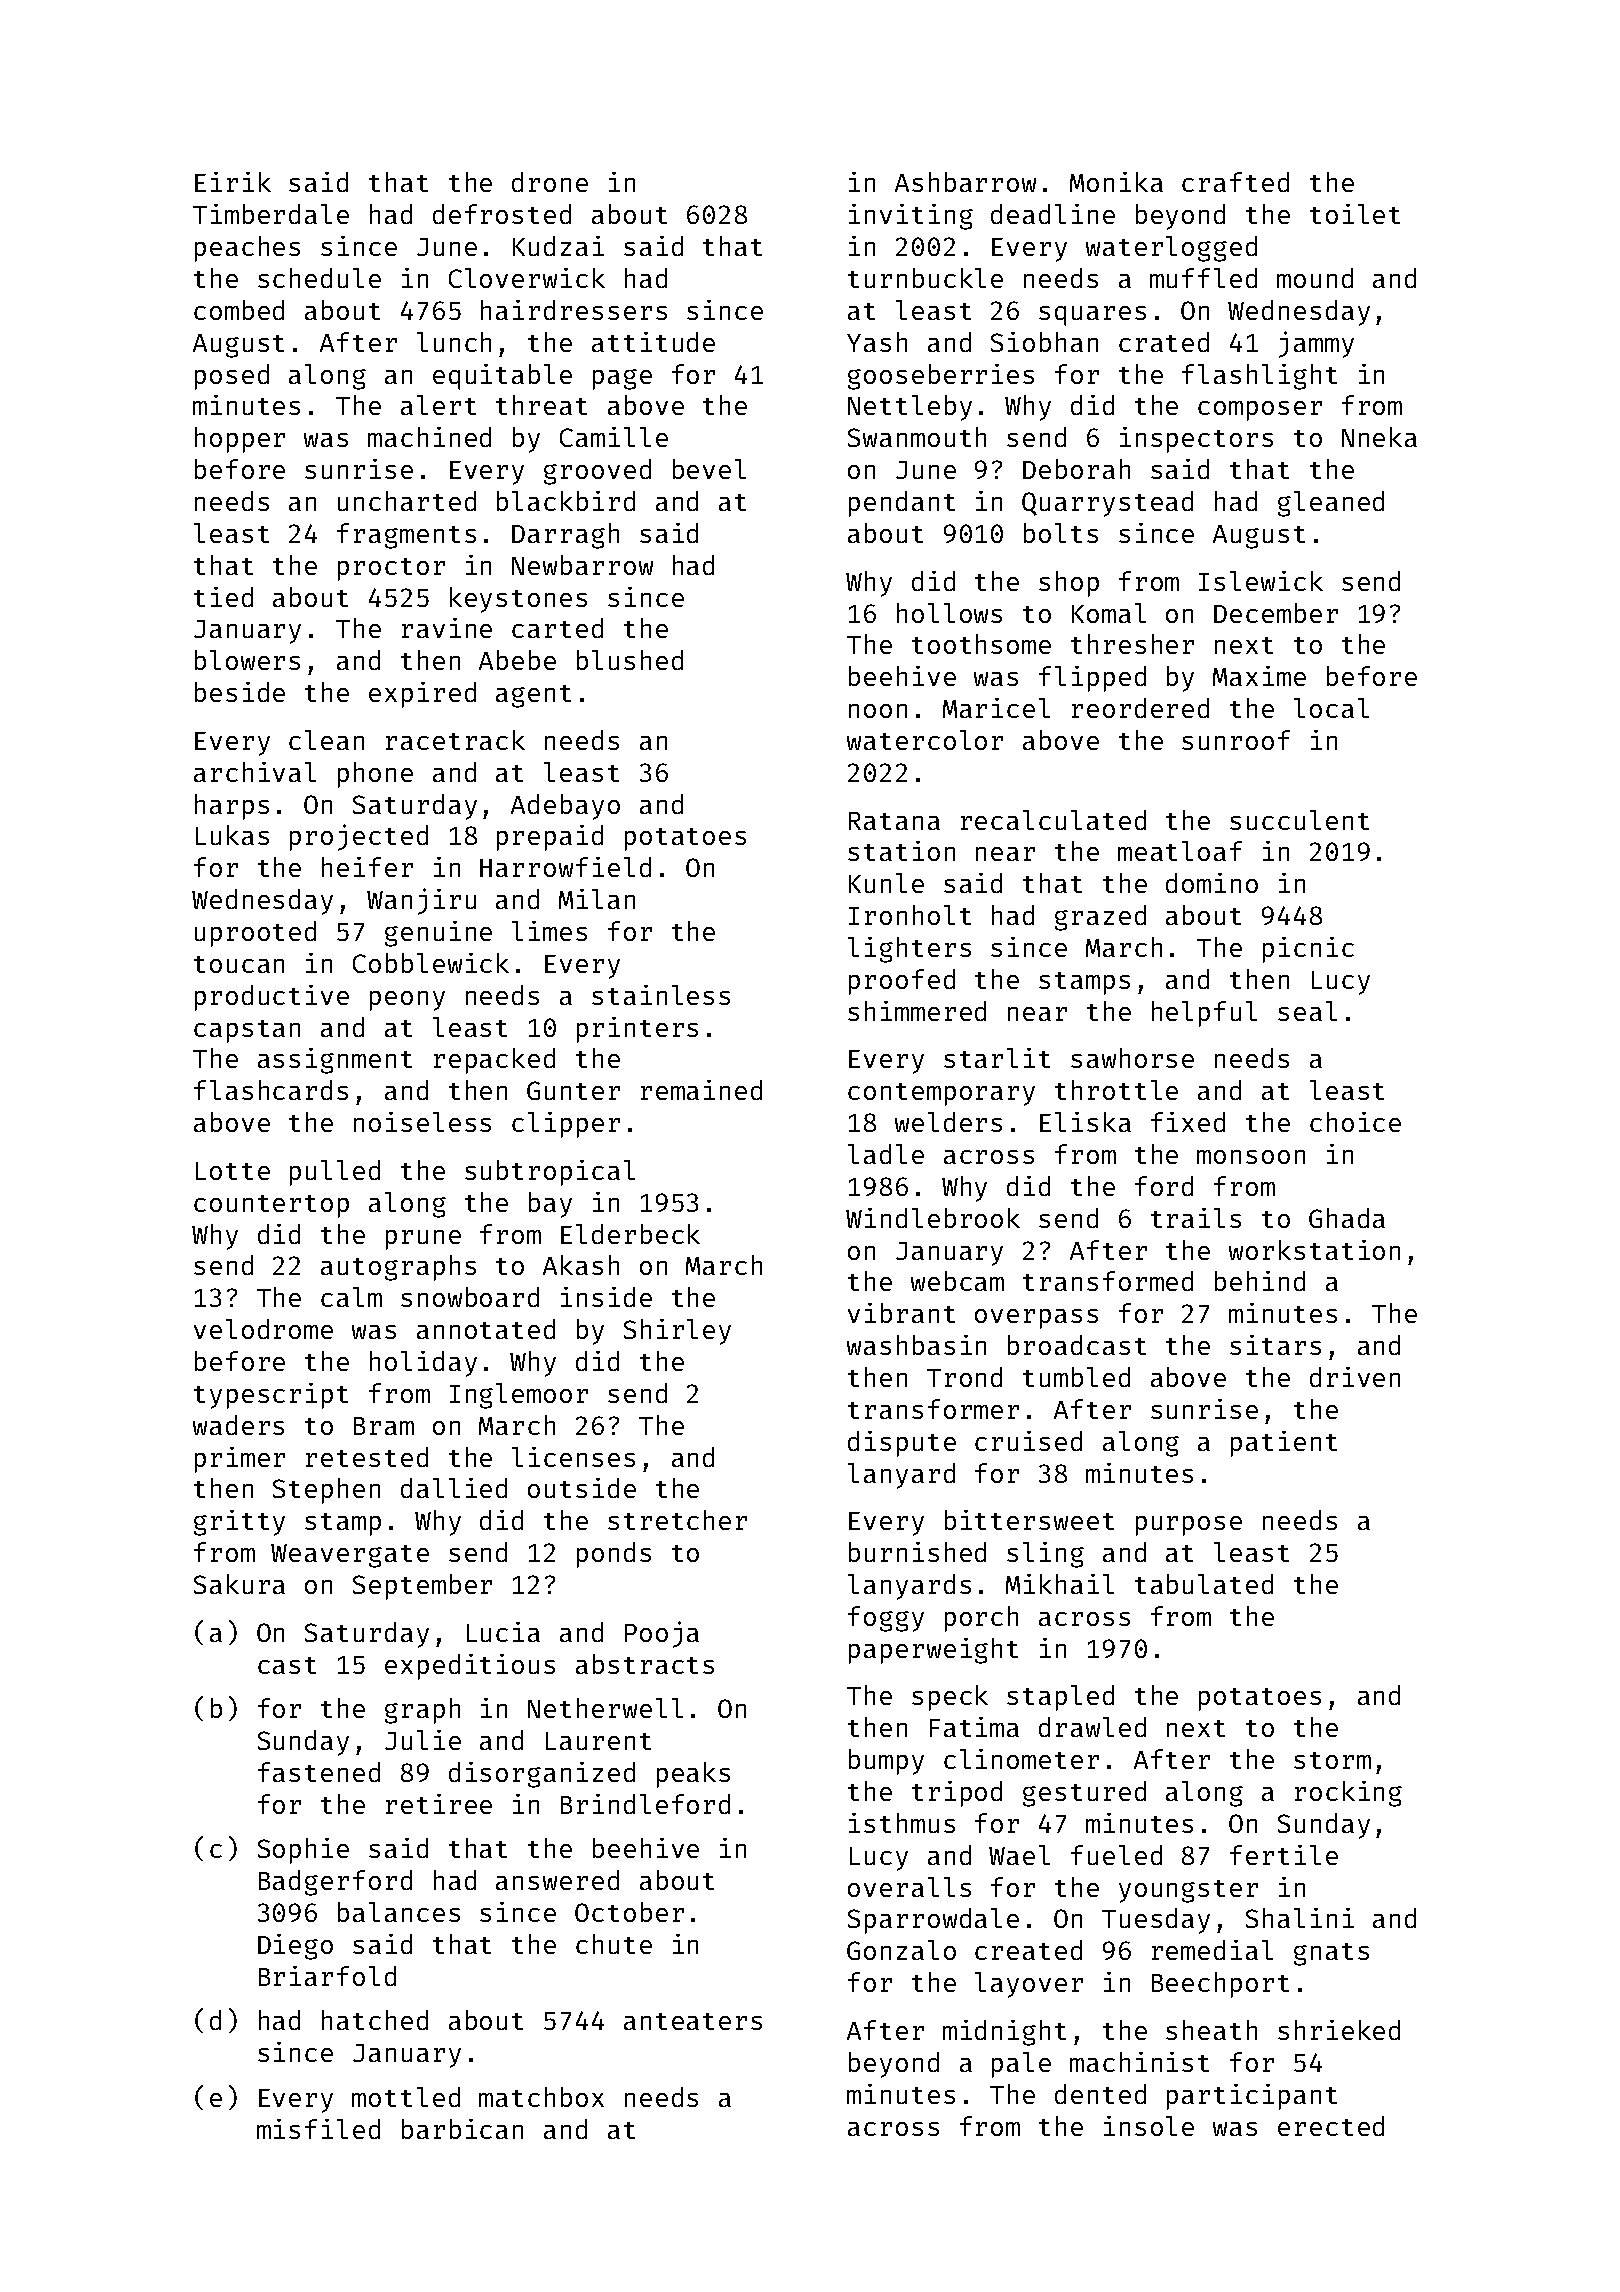 The image size is (1620, 2292). I want to click on printers, so click(637, 1030).
